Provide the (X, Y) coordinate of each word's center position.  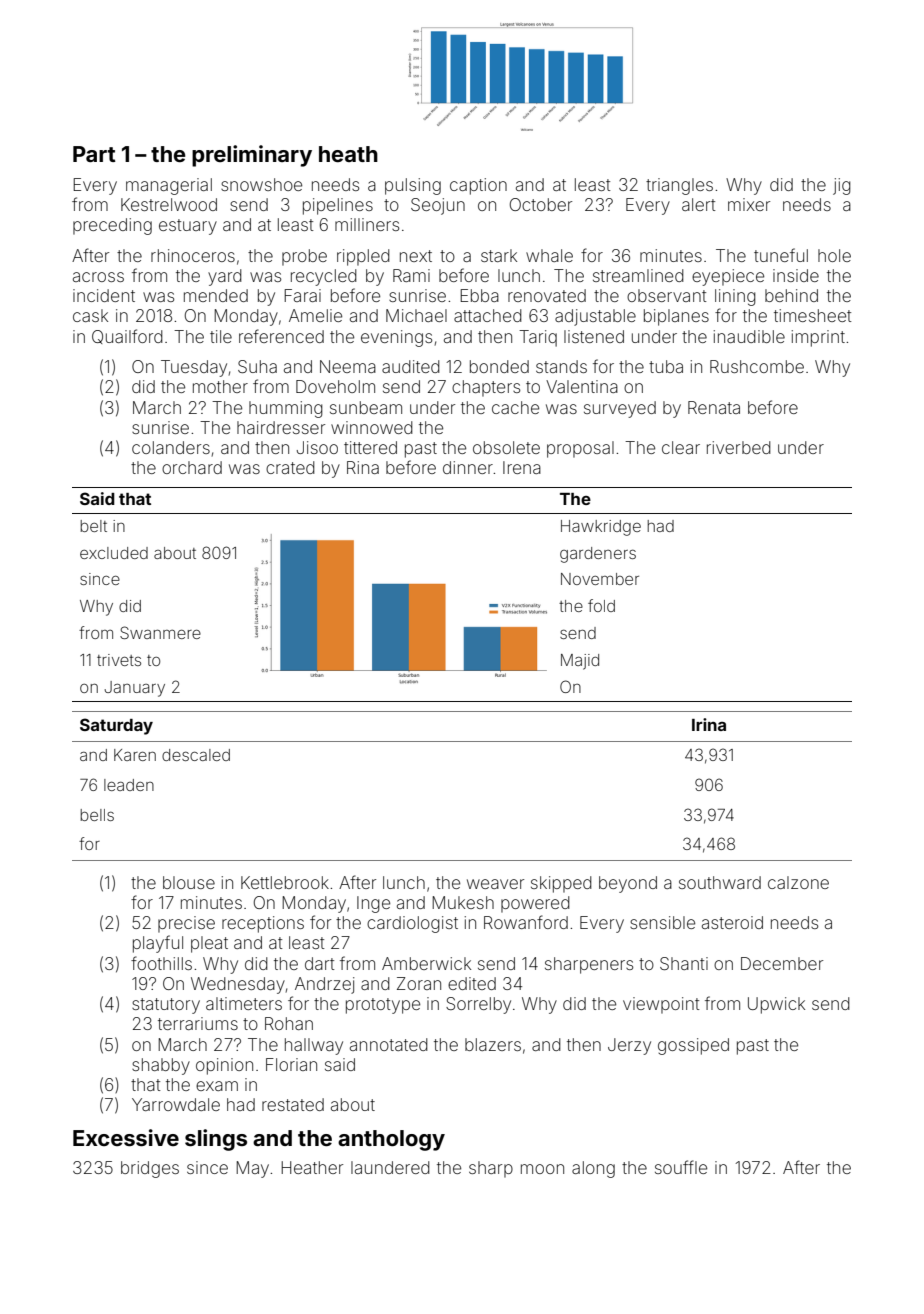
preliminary (252, 156)
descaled (196, 755)
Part (94, 154)
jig (842, 186)
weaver (495, 884)
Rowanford (526, 922)
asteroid (732, 922)
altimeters (244, 1003)
